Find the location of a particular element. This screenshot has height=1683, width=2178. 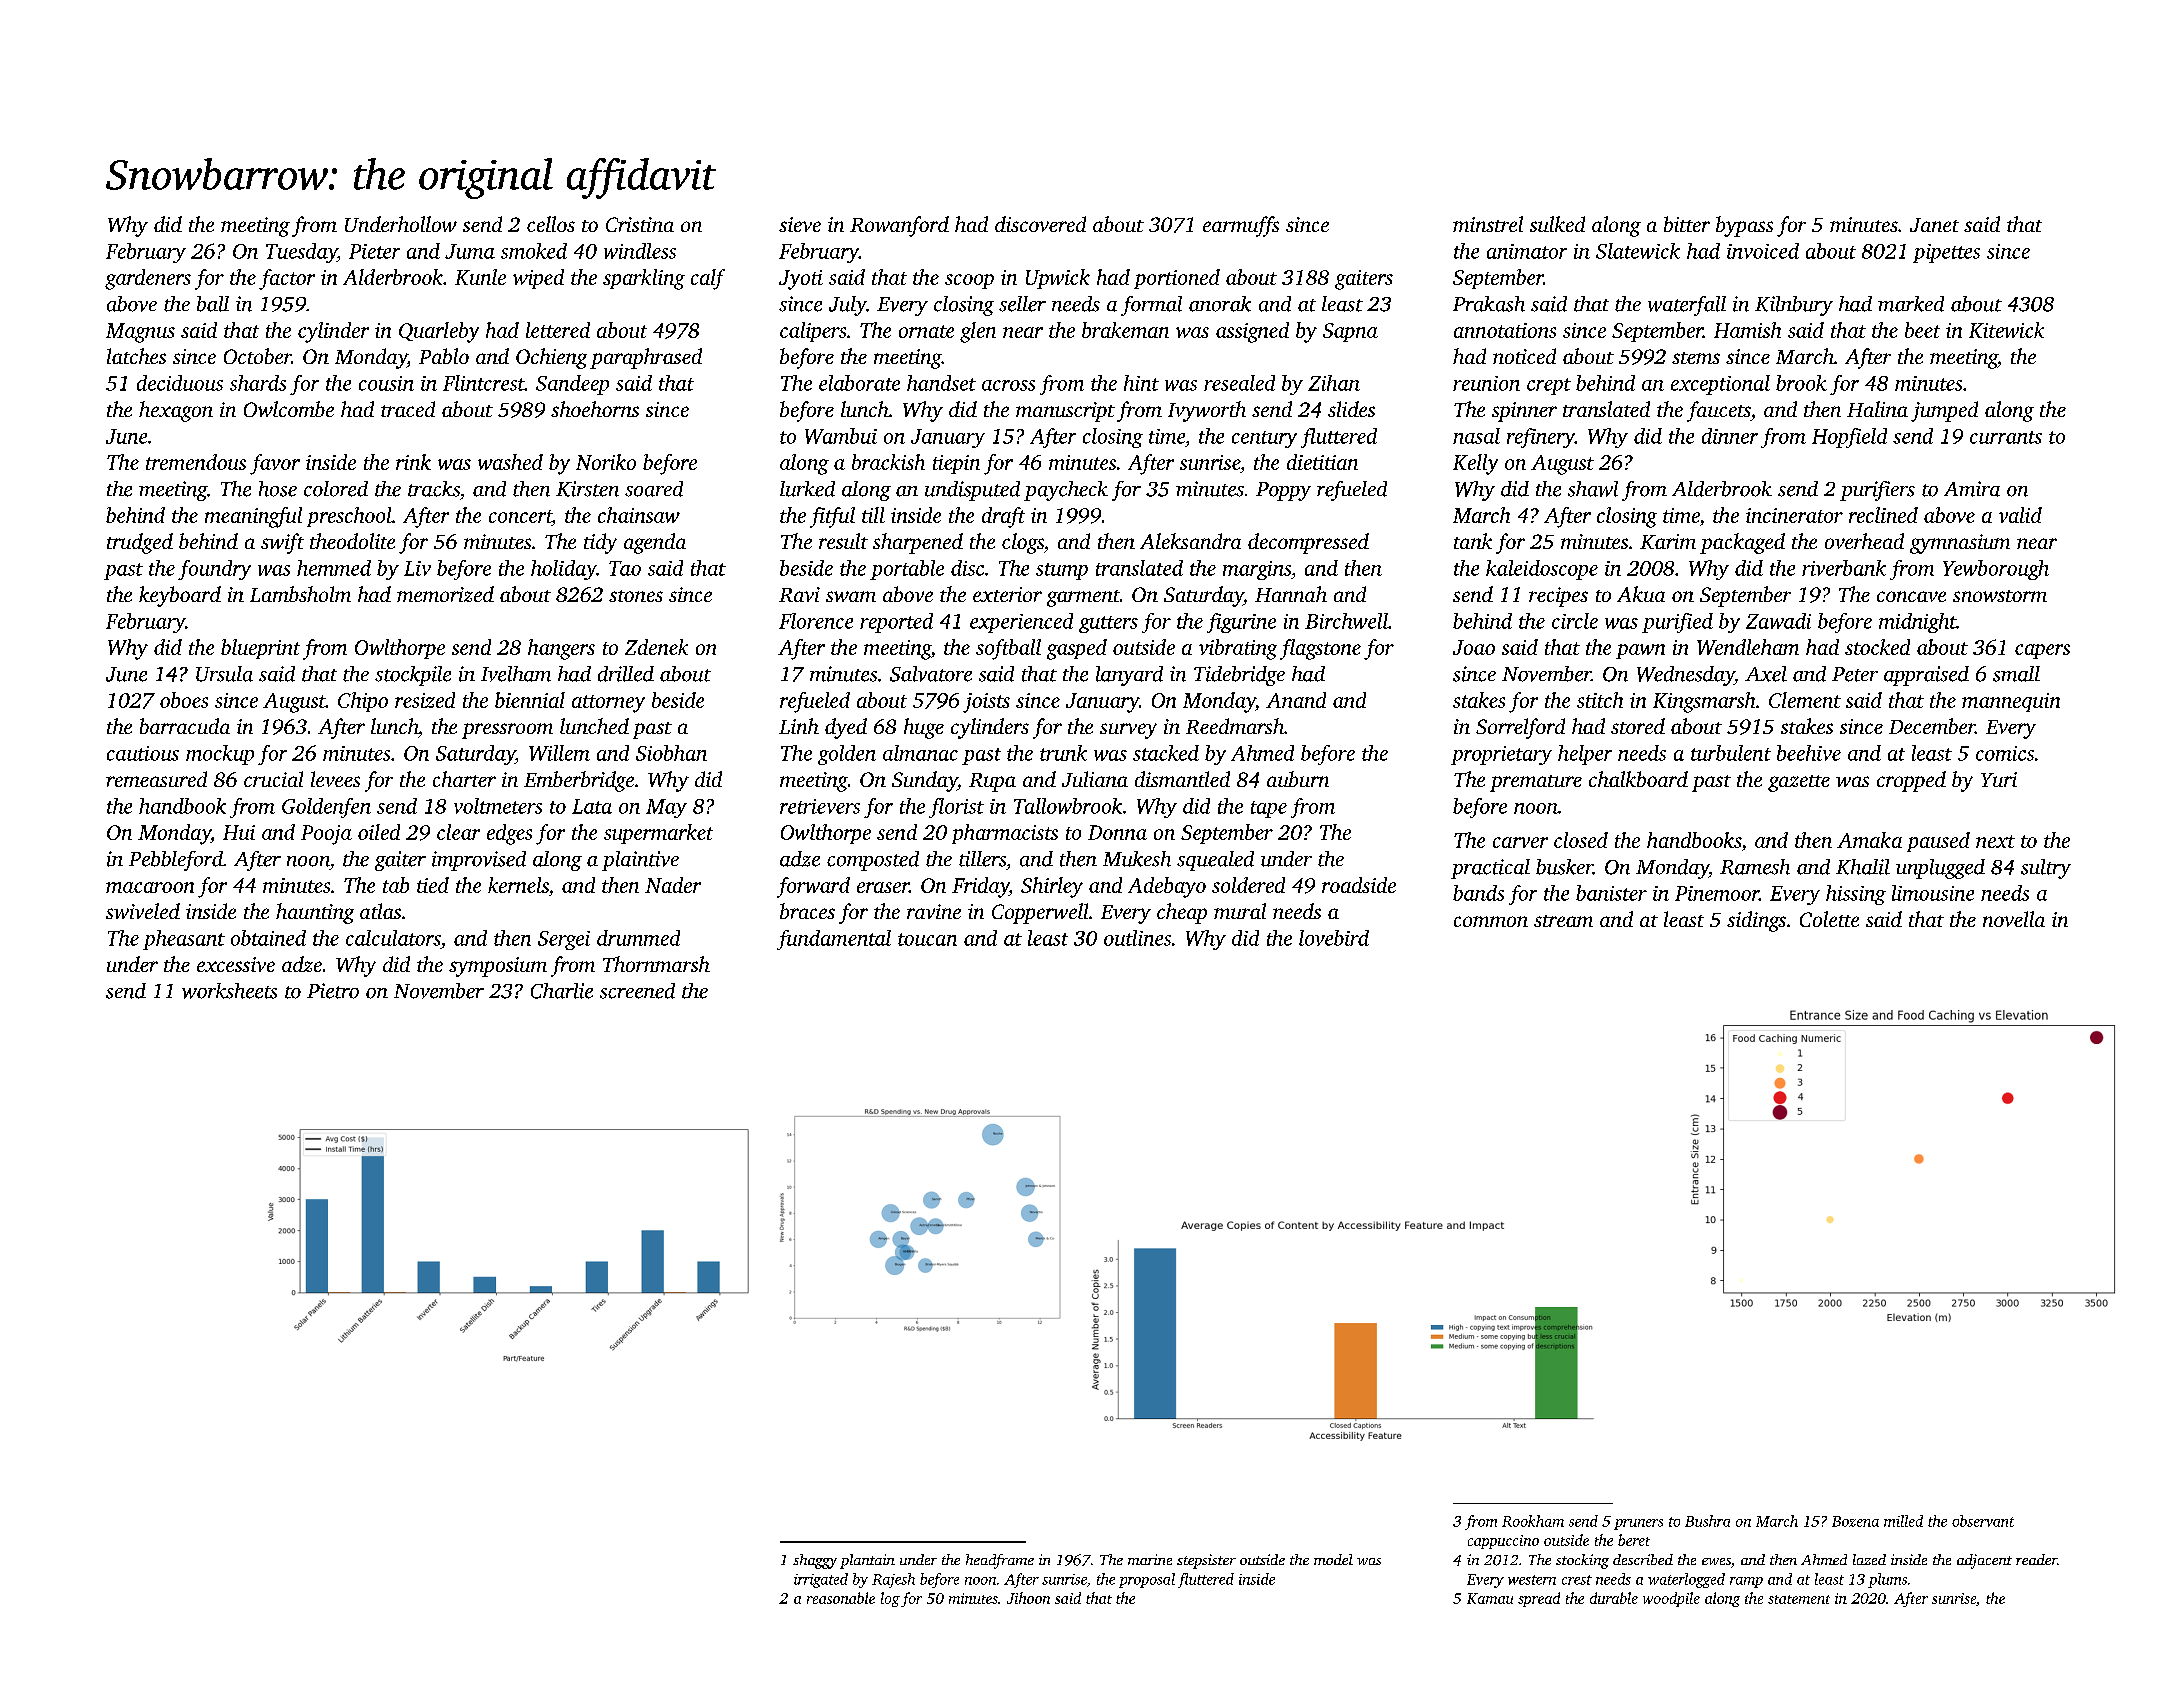

Joao is located at coordinates (1474, 647).
